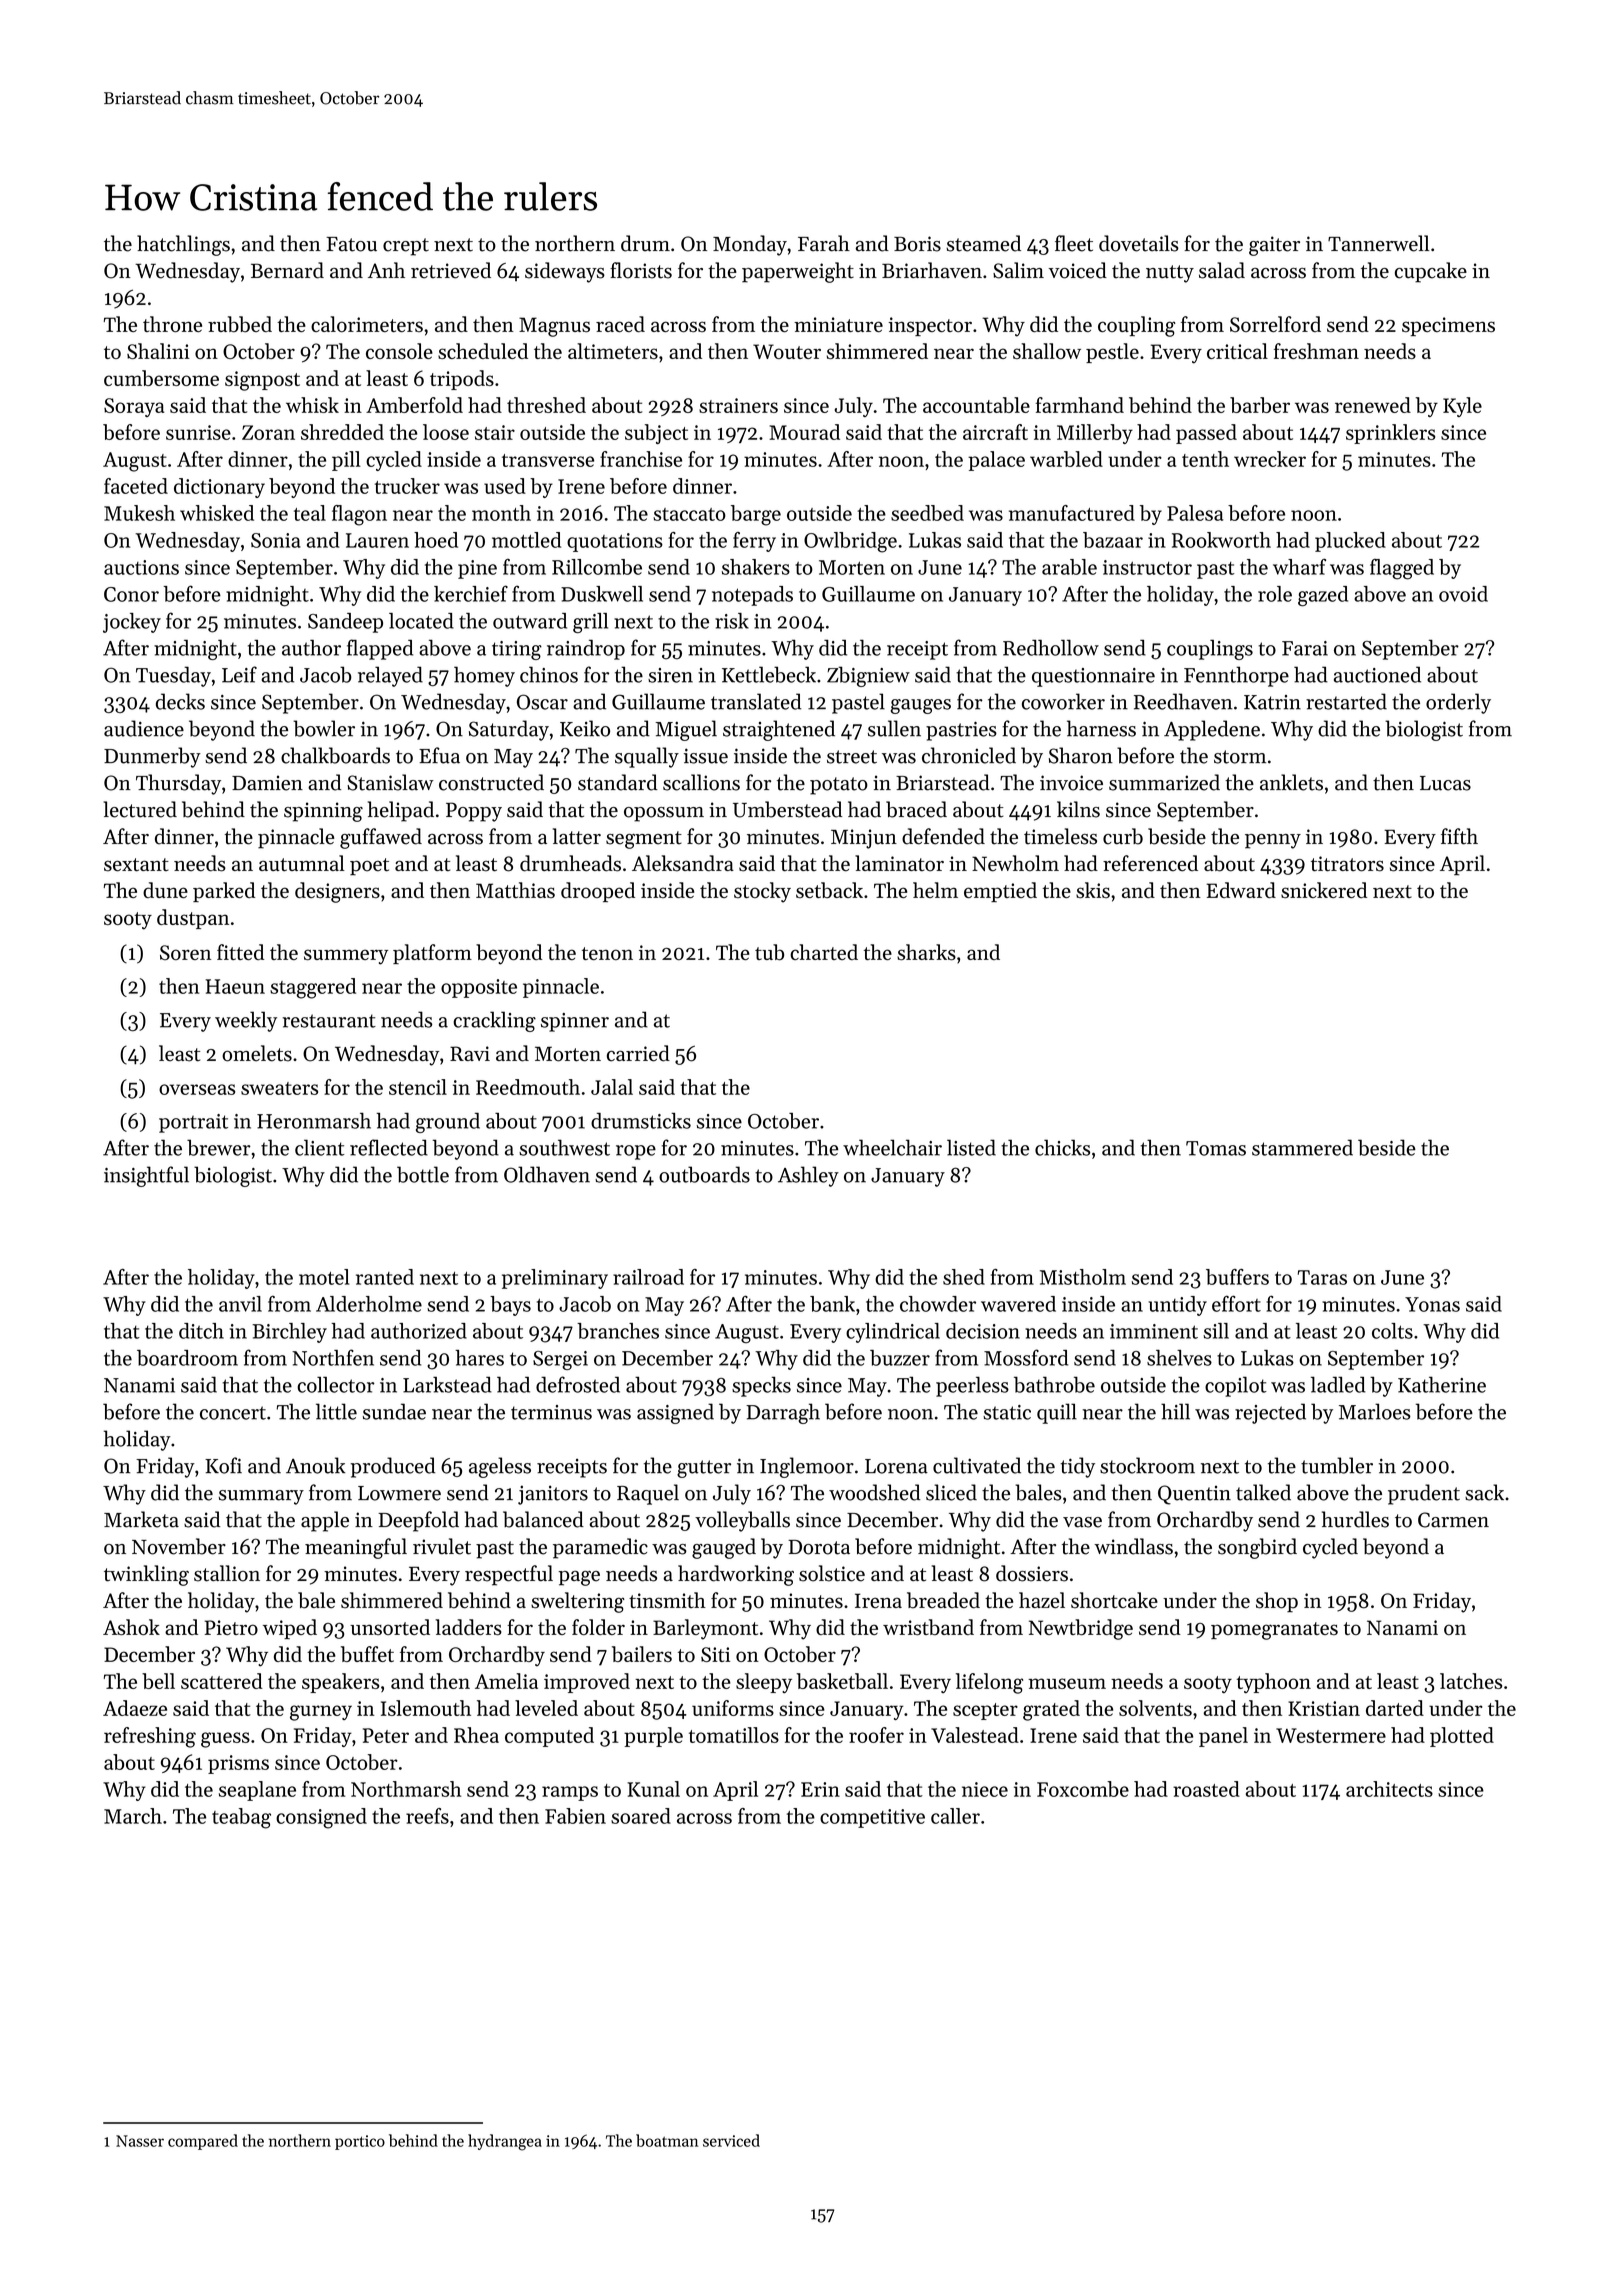 The width and height of the image is (1620, 2292). I want to click on roasted, so click(1206, 1789).
